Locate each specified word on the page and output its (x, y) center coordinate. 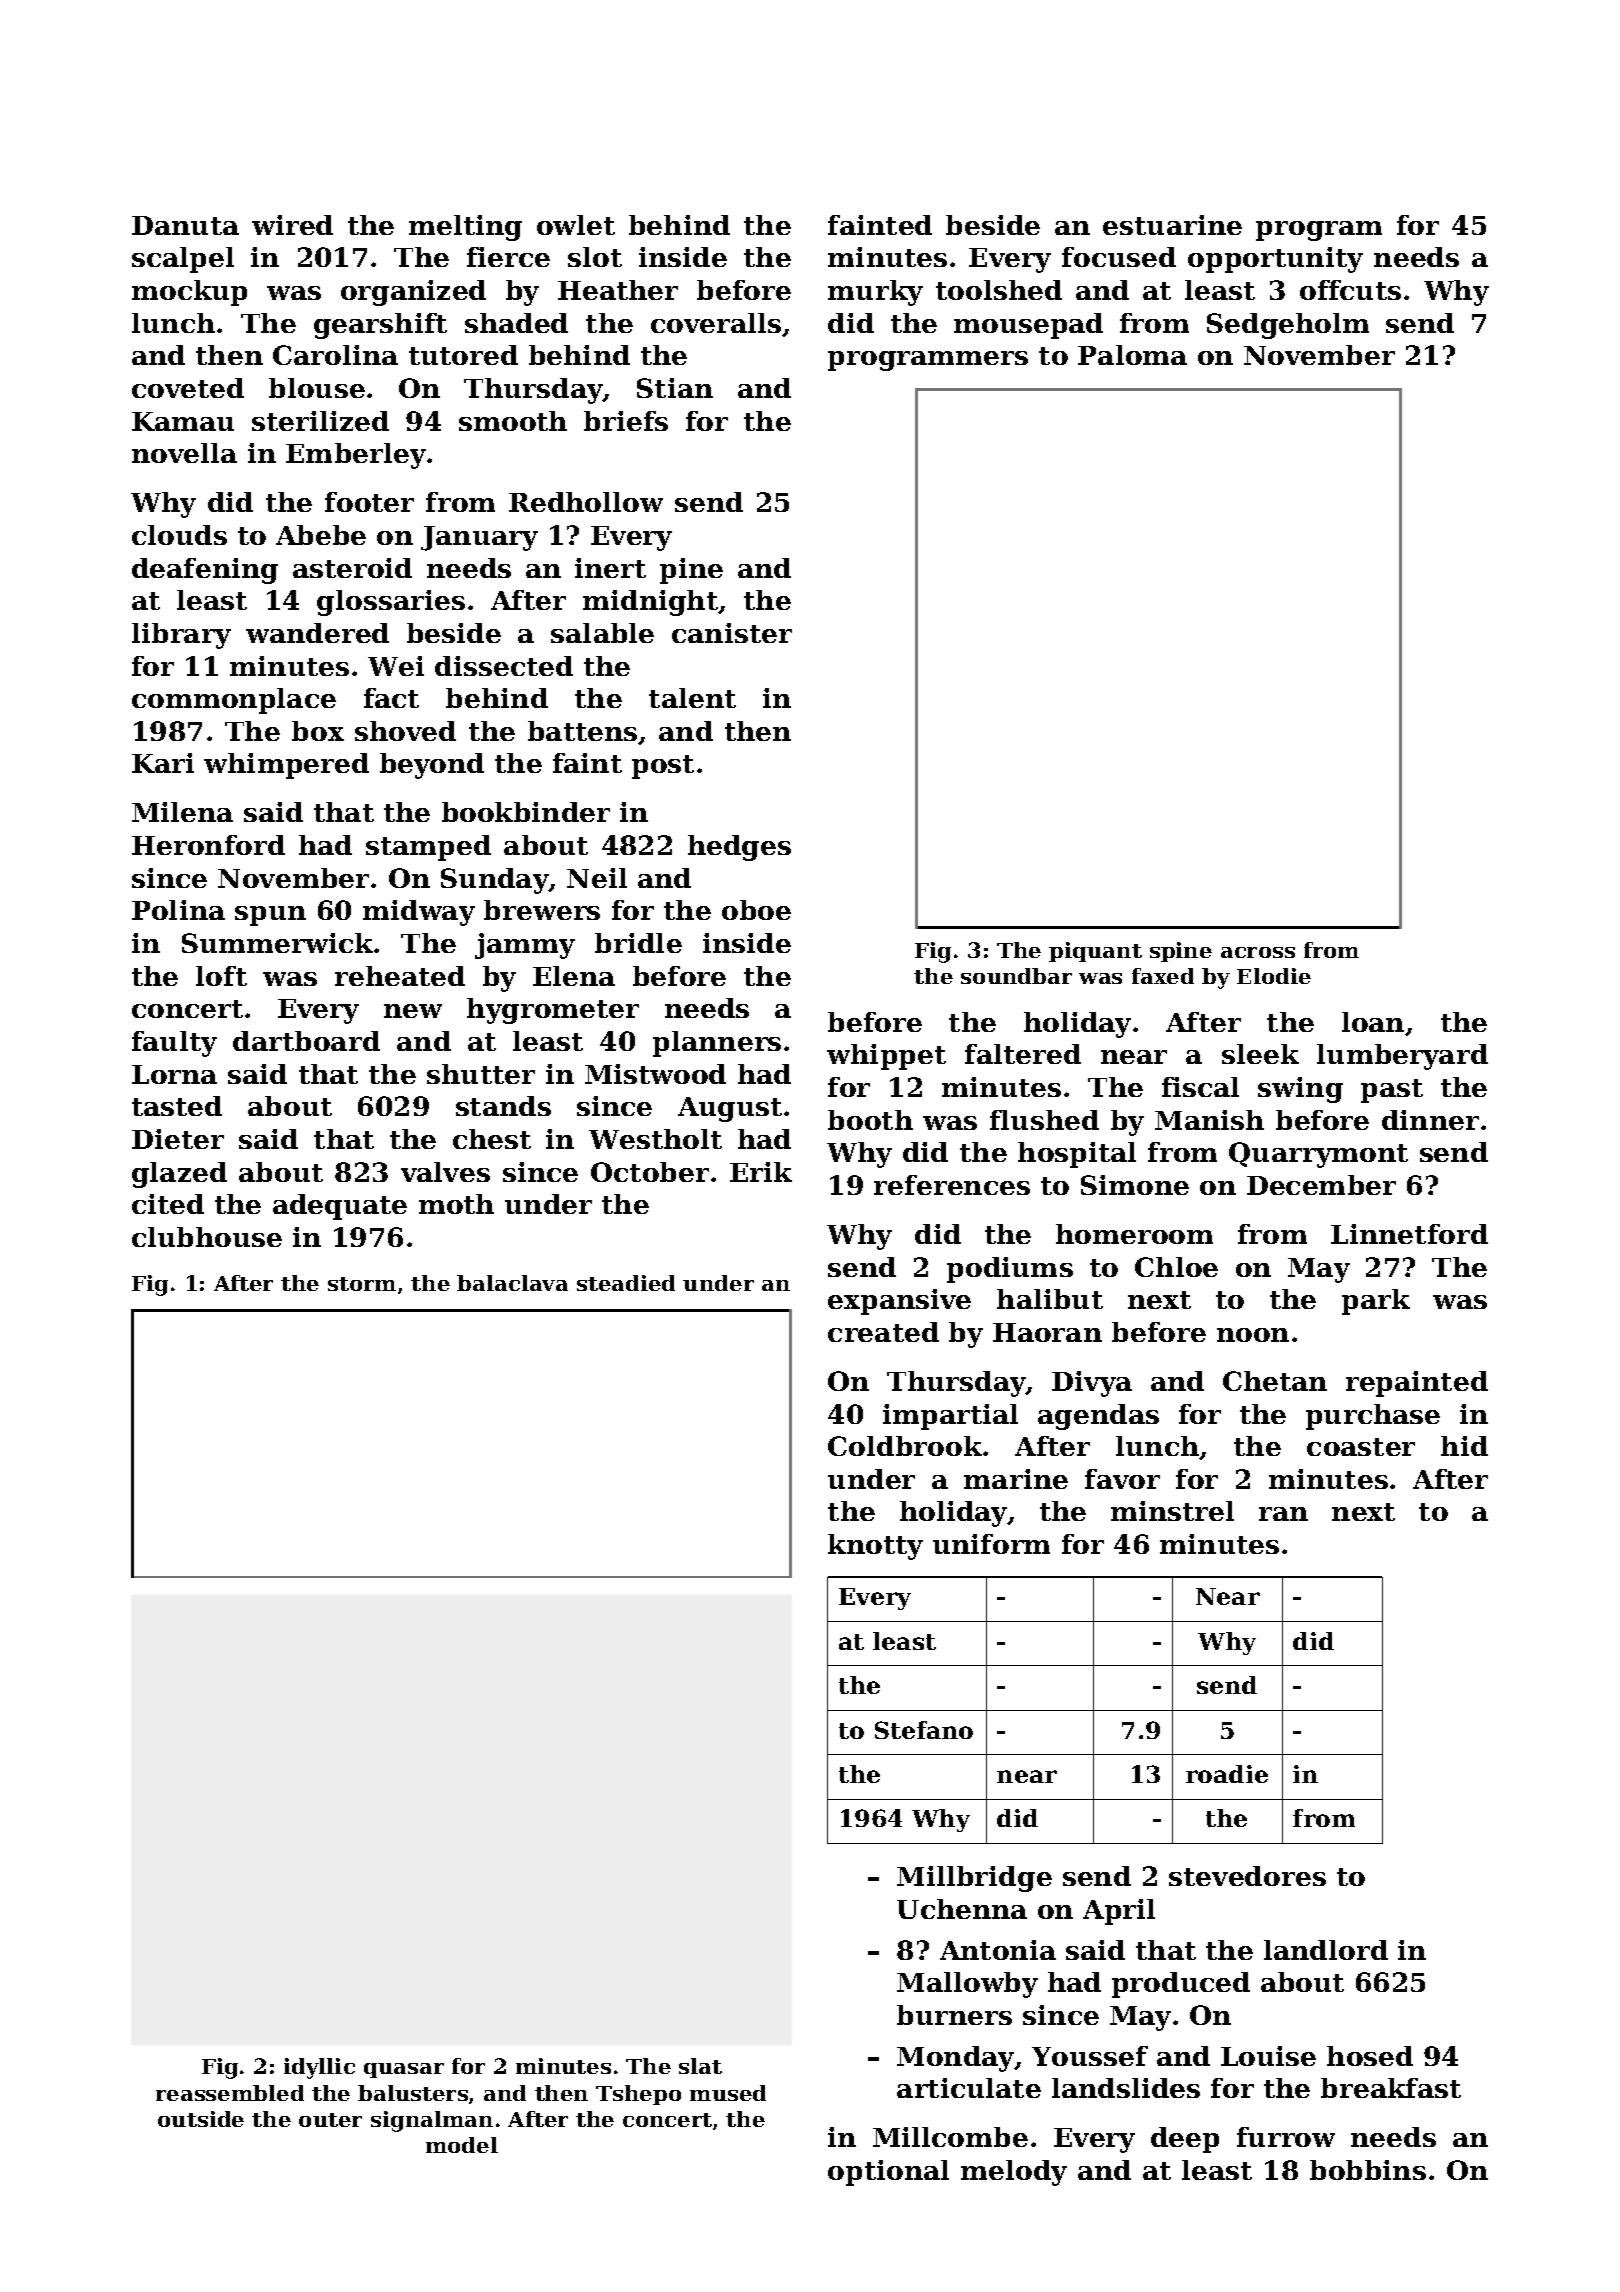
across (1258, 952)
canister (732, 633)
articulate (969, 2088)
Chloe (1176, 1267)
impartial (950, 1417)
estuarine (1172, 225)
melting (465, 228)
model (462, 2145)
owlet (576, 225)
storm (362, 1284)
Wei (396, 666)
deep (1185, 2140)
